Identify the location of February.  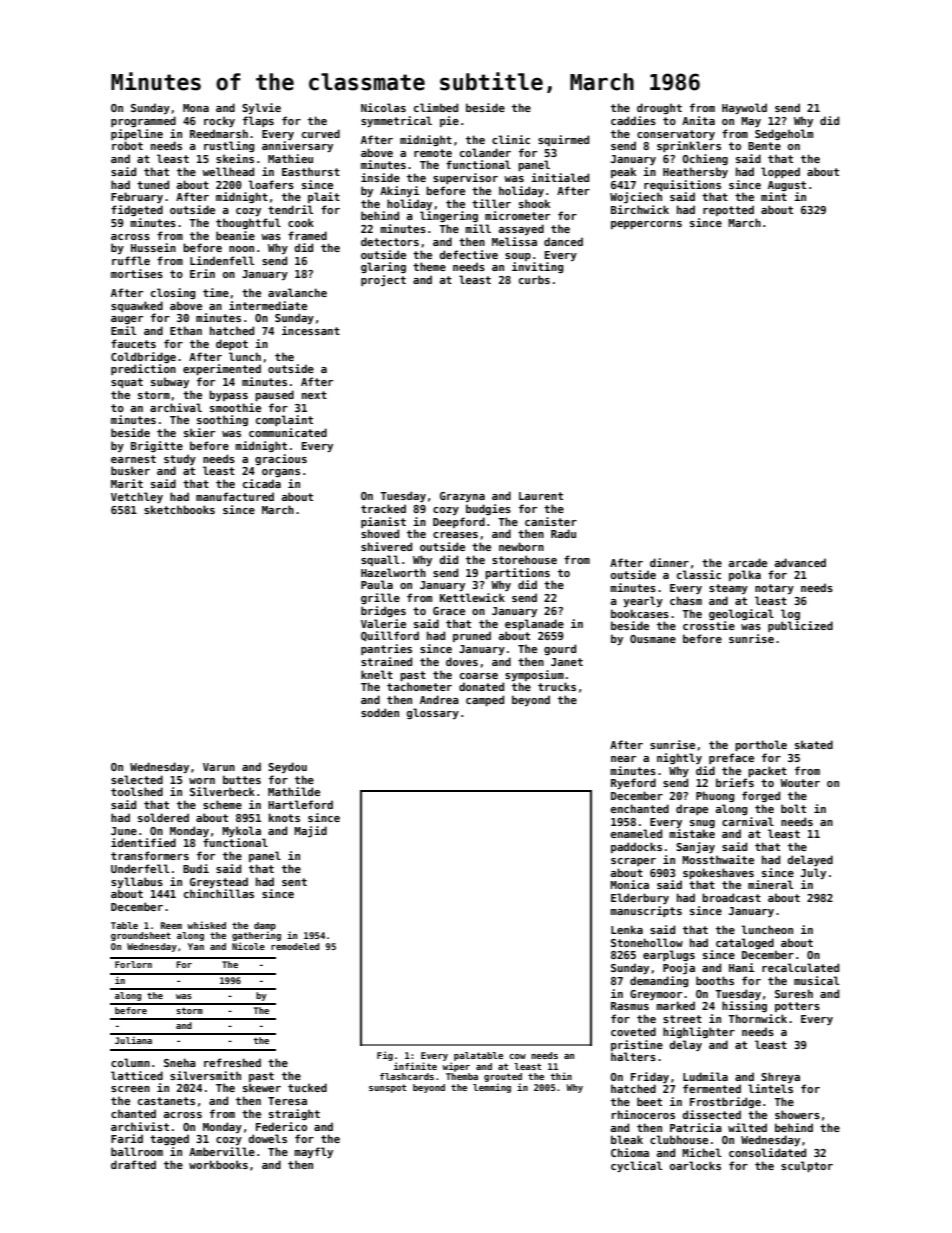
(137, 197).
